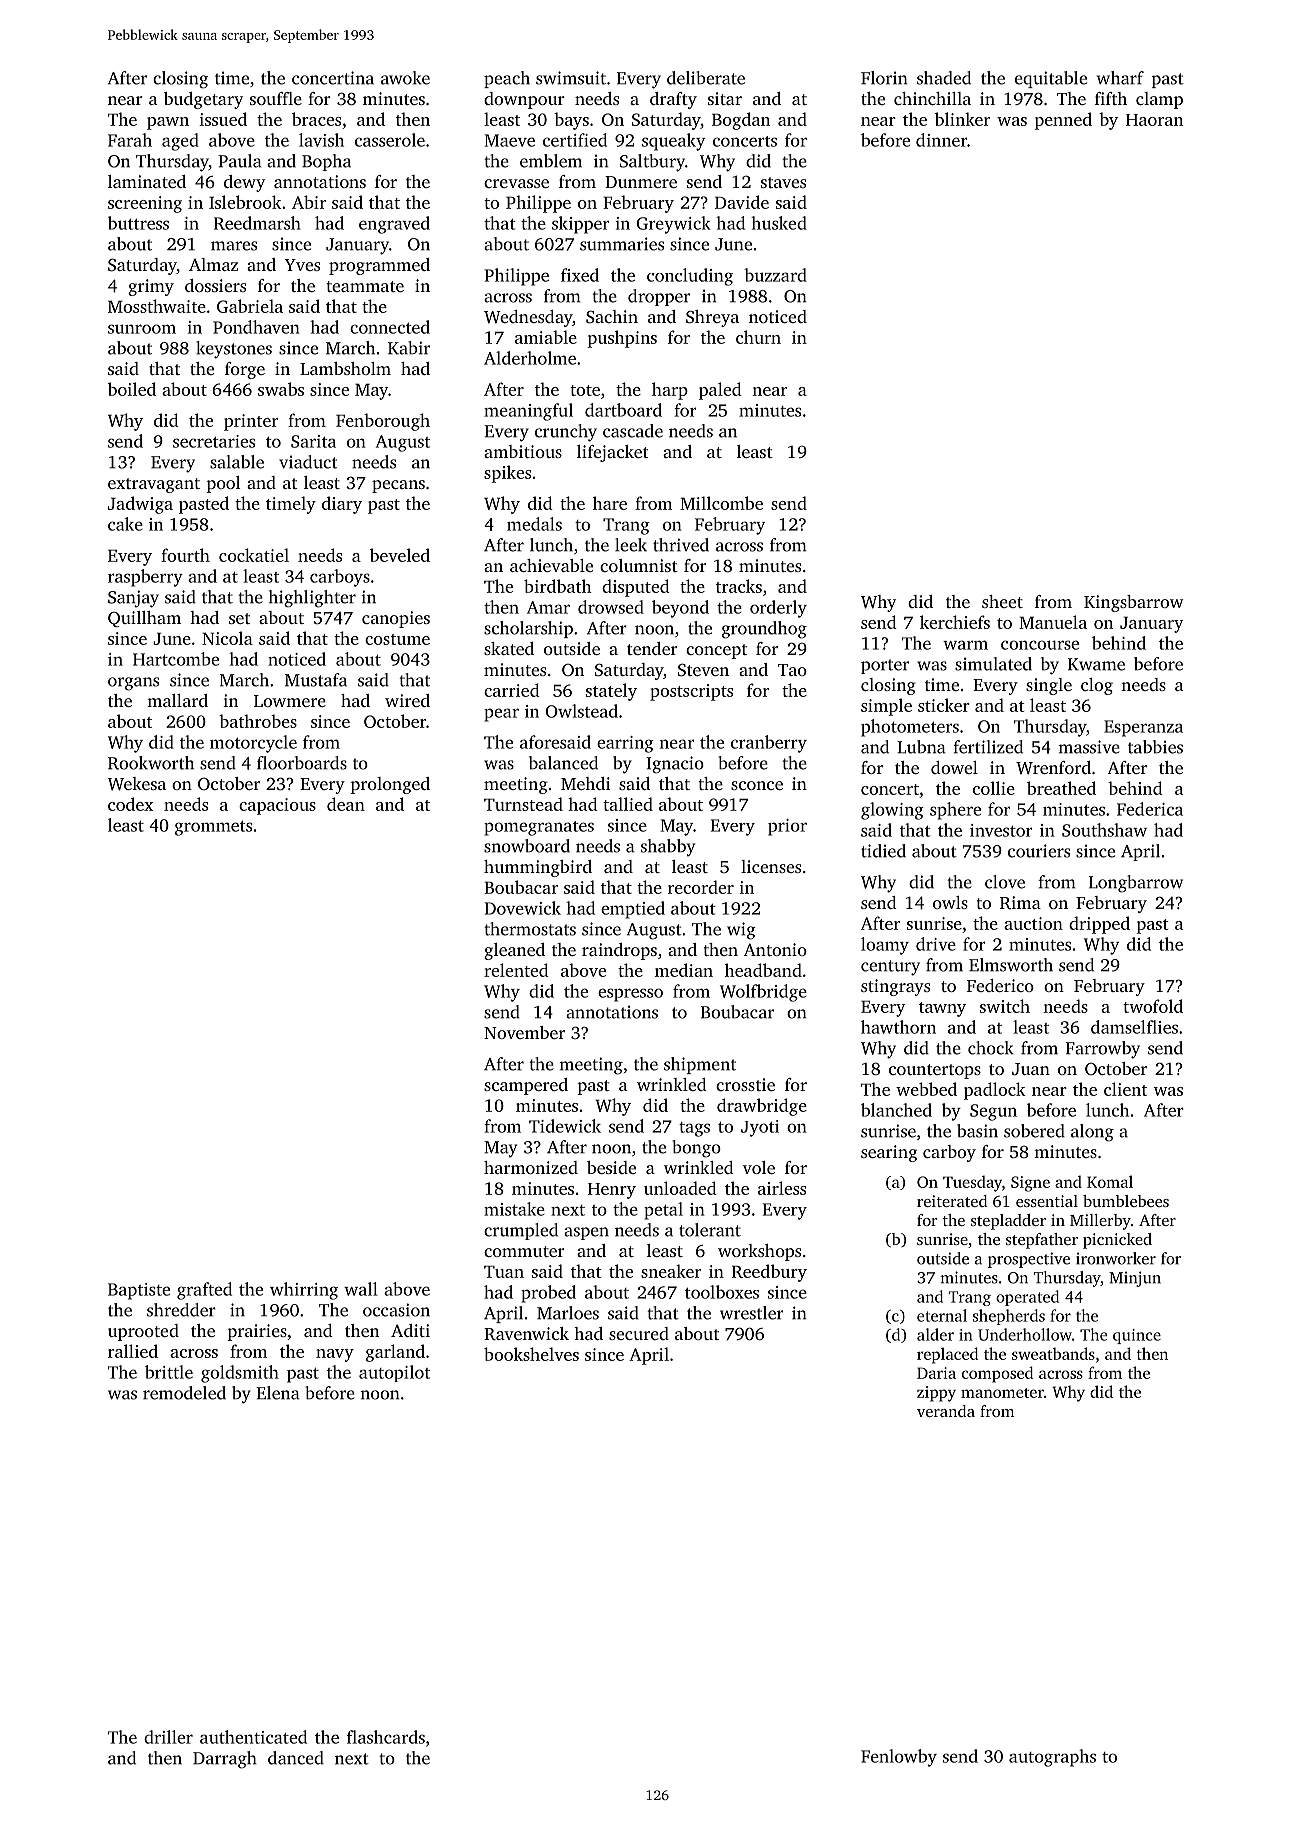 This page has height=1826, width=1291. I want to click on driller, so click(168, 1737).
